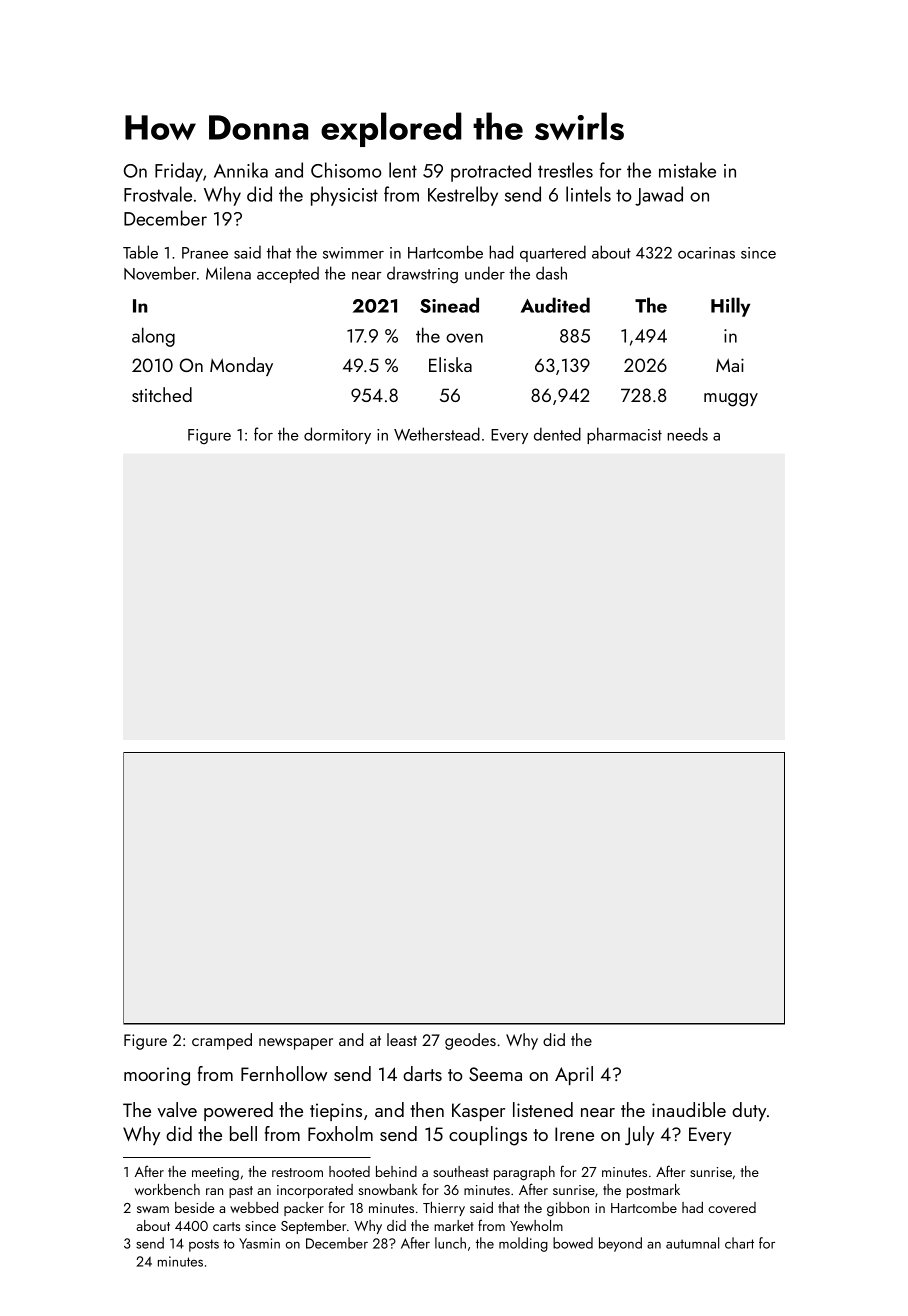 This screenshot has height=1316, width=908. What do you see at coordinates (574, 1075) in the screenshot?
I see `April` at bounding box center [574, 1075].
